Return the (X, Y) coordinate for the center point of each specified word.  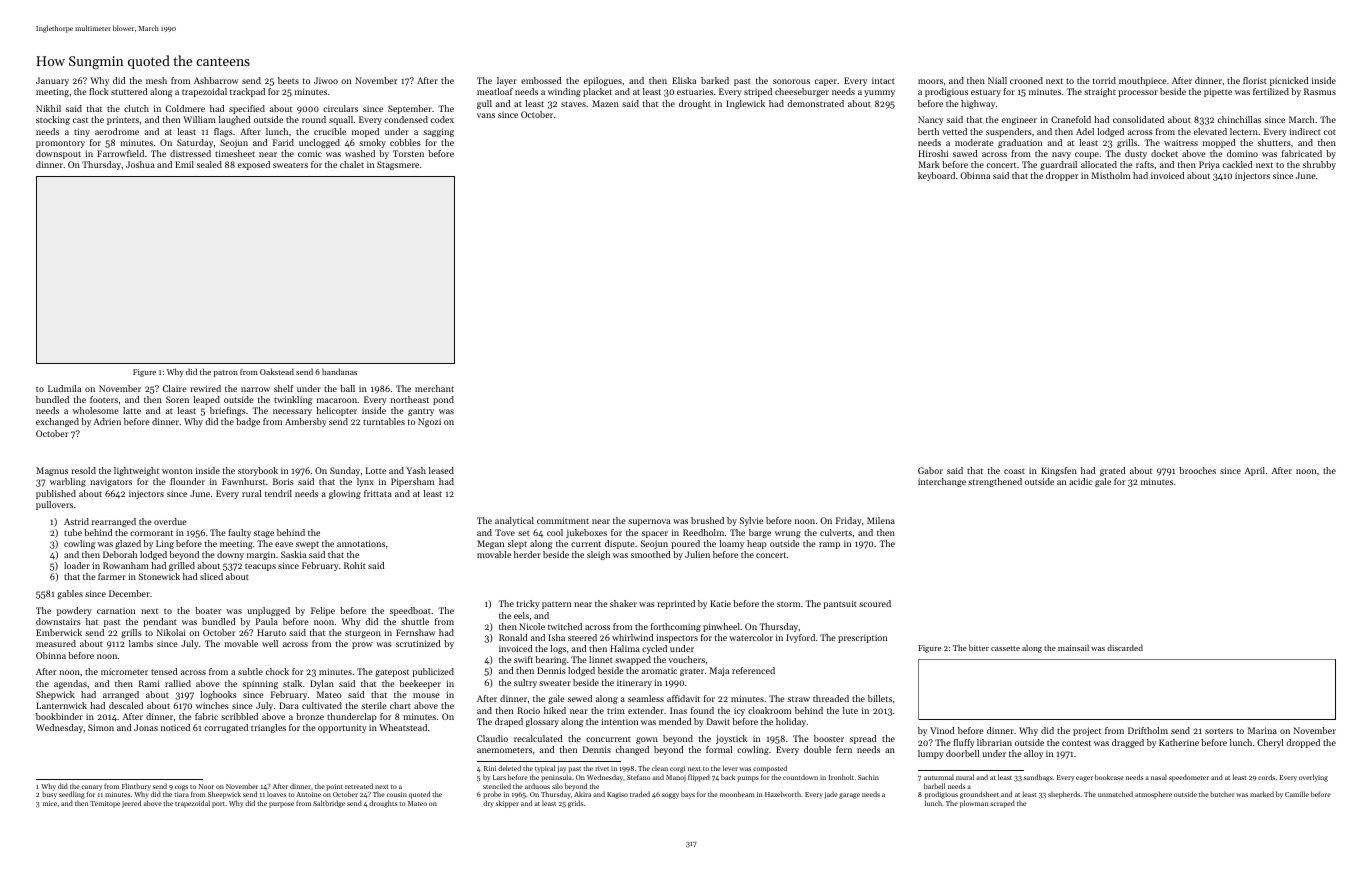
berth (928, 131)
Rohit (355, 565)
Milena (881, 520)
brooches (1197, 470)
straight (1100, 92)
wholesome (96, 410)
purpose (281, 805)
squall (341, 120)
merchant (434, 388)
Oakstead (277, 371)
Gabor (930, 470)
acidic (1081, 481)
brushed (707, 520)
